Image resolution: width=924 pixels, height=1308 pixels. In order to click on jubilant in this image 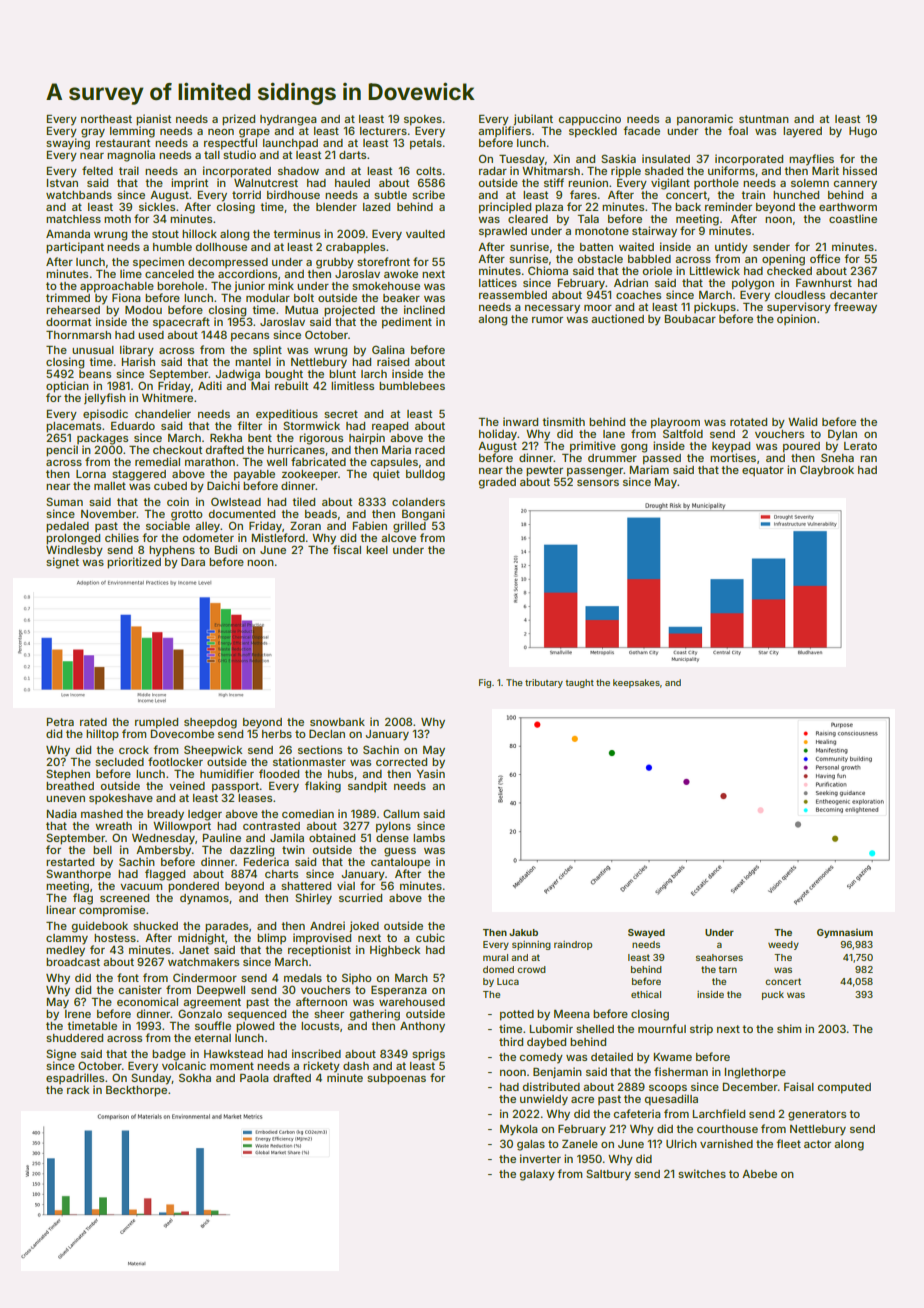, I will do `click(533, 119)`.
